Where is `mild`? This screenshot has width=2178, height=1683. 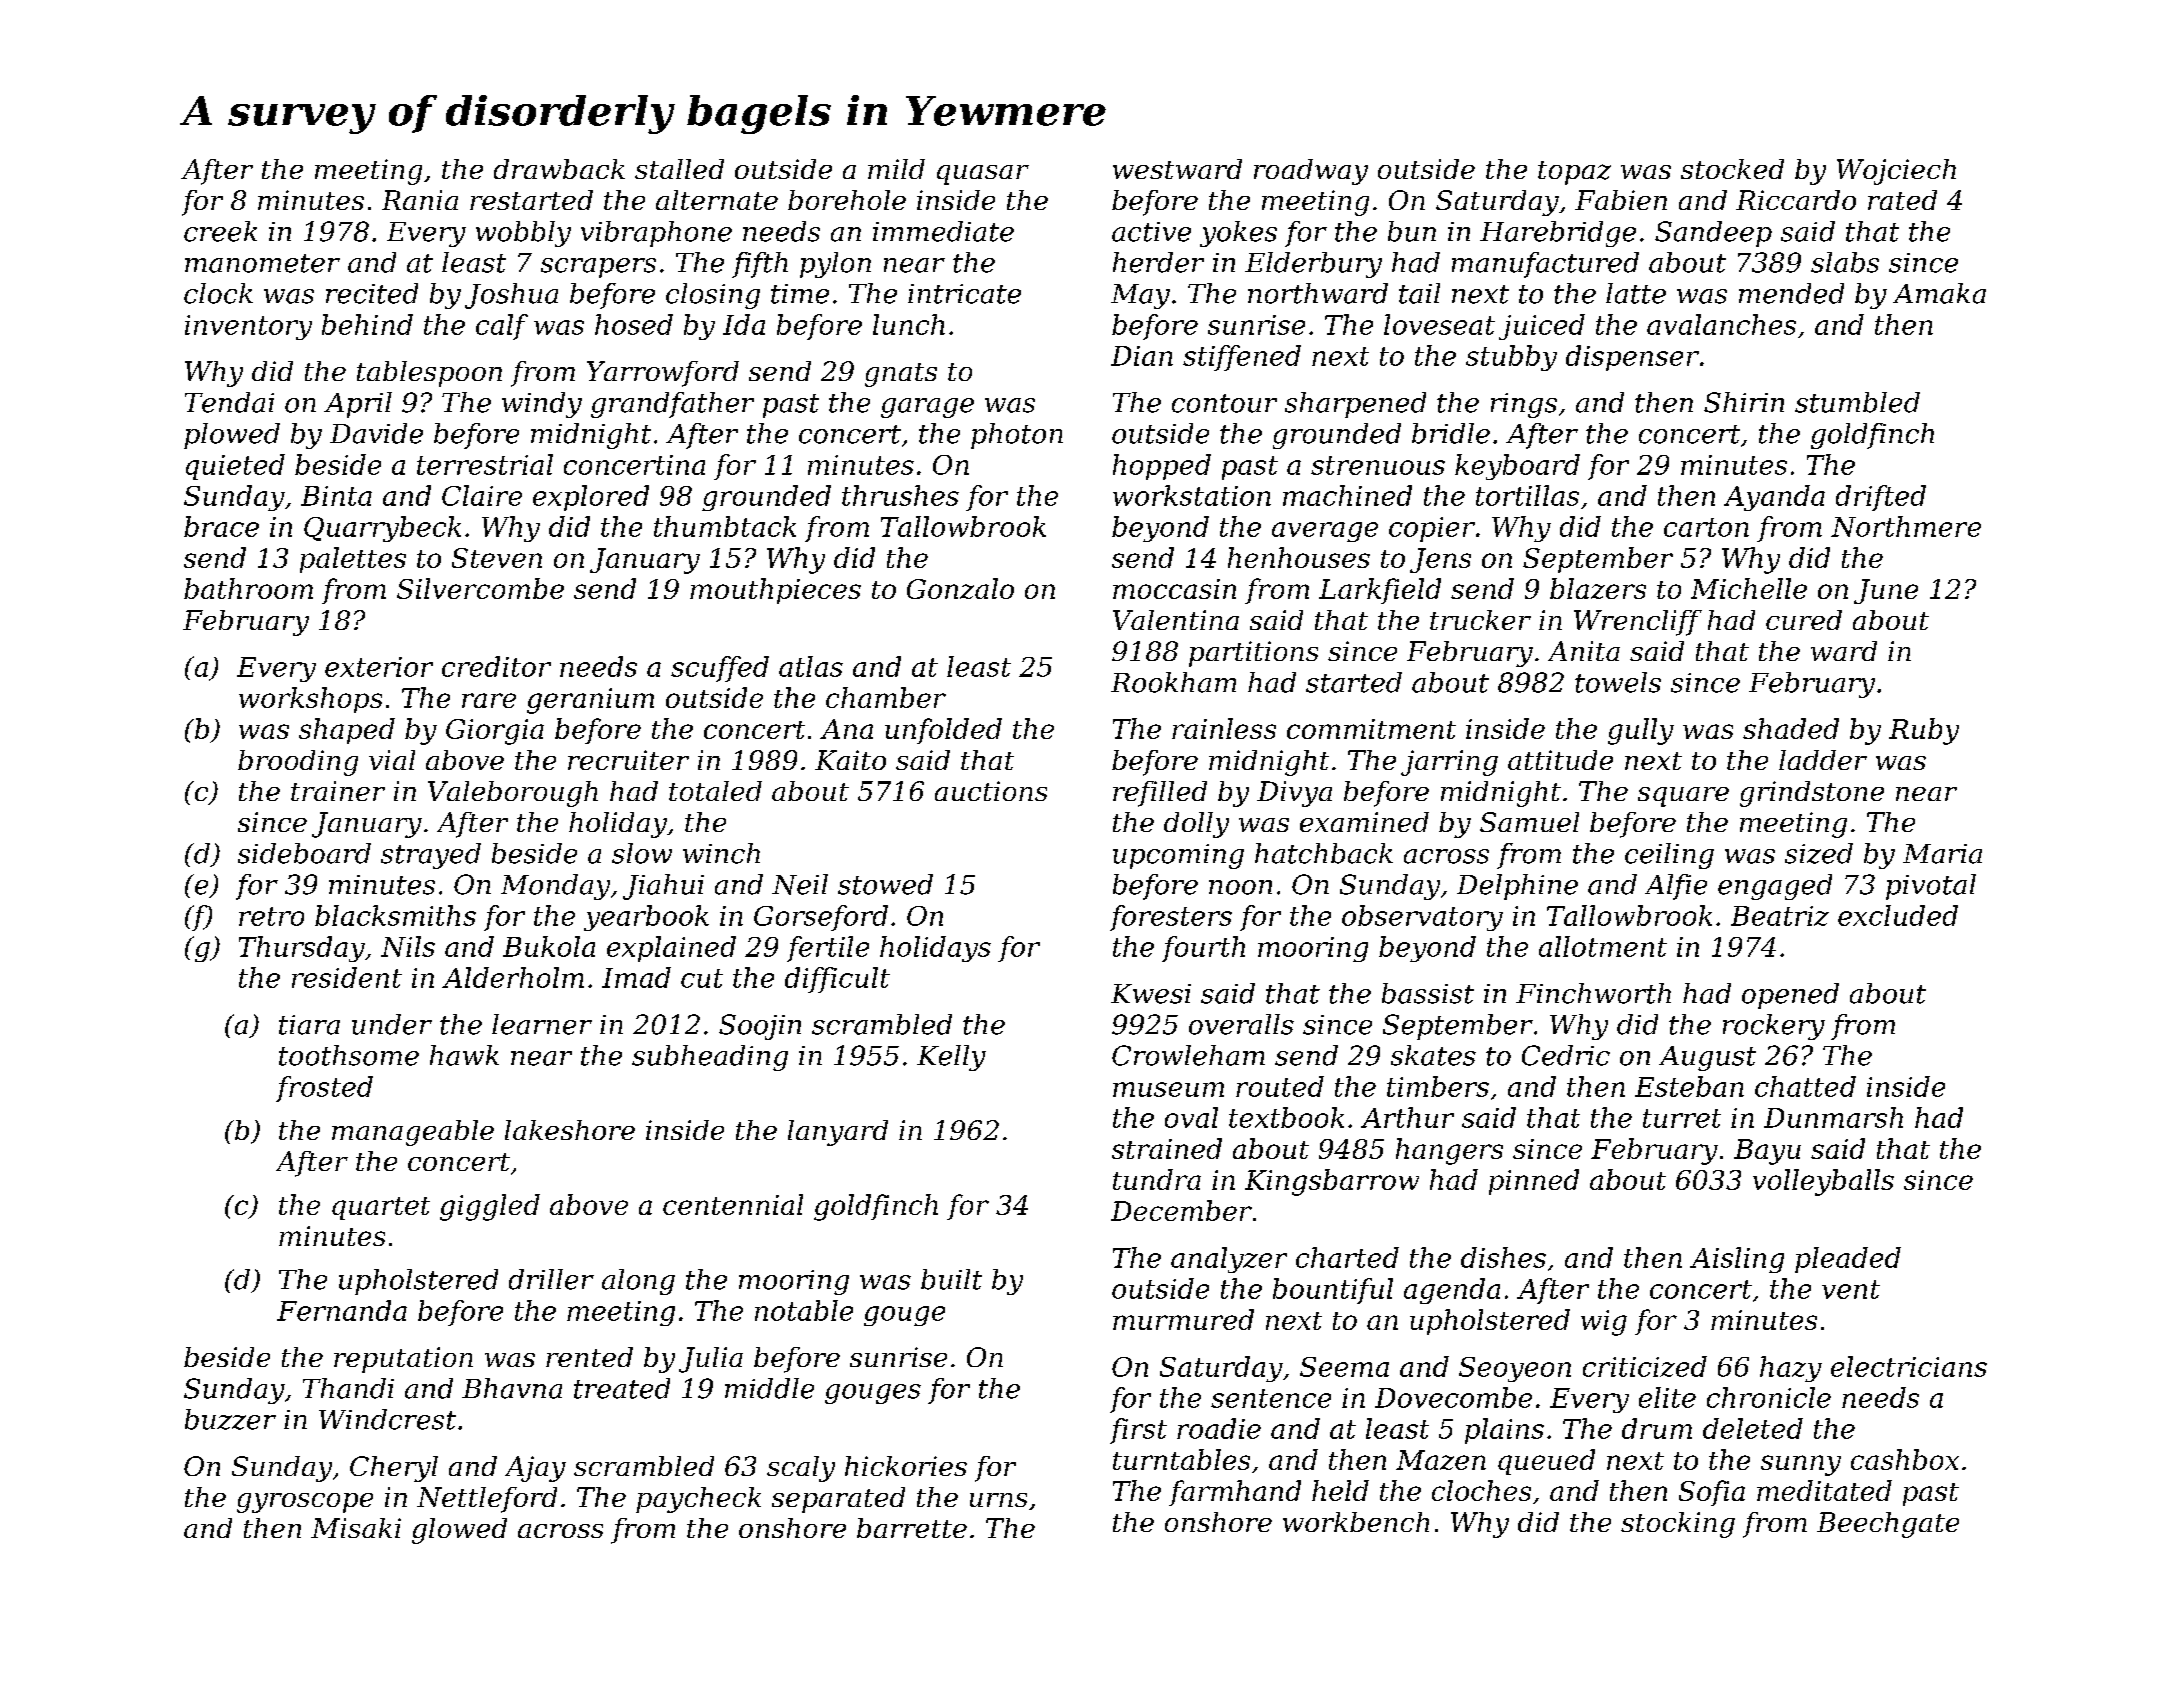 mild is located at coordinates (896, 169).
